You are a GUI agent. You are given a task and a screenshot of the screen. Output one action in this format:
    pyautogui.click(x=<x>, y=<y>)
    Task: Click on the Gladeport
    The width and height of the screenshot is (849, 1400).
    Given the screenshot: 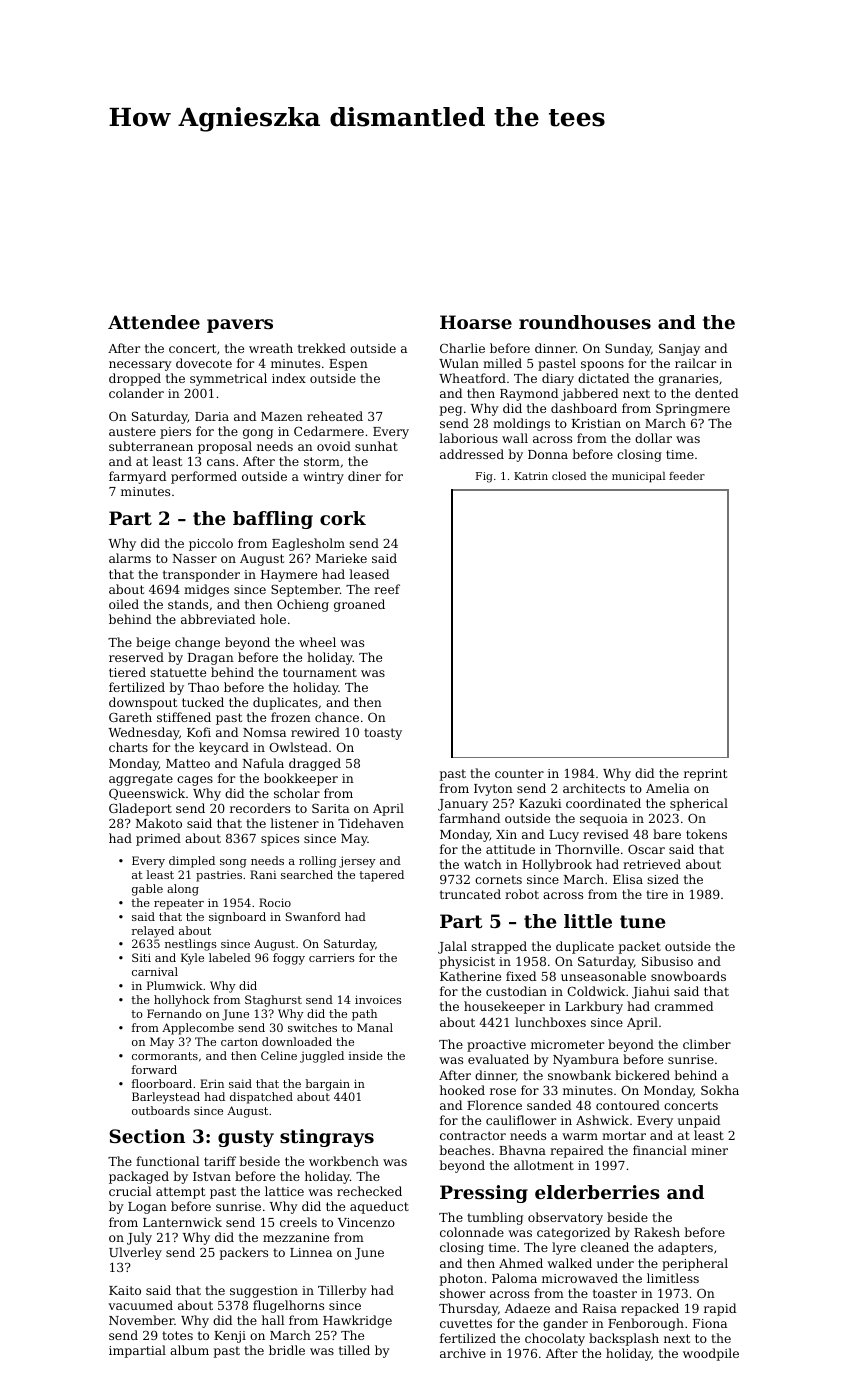 What is the action you would take?
    pyautogui.click(x=140, y=809)
